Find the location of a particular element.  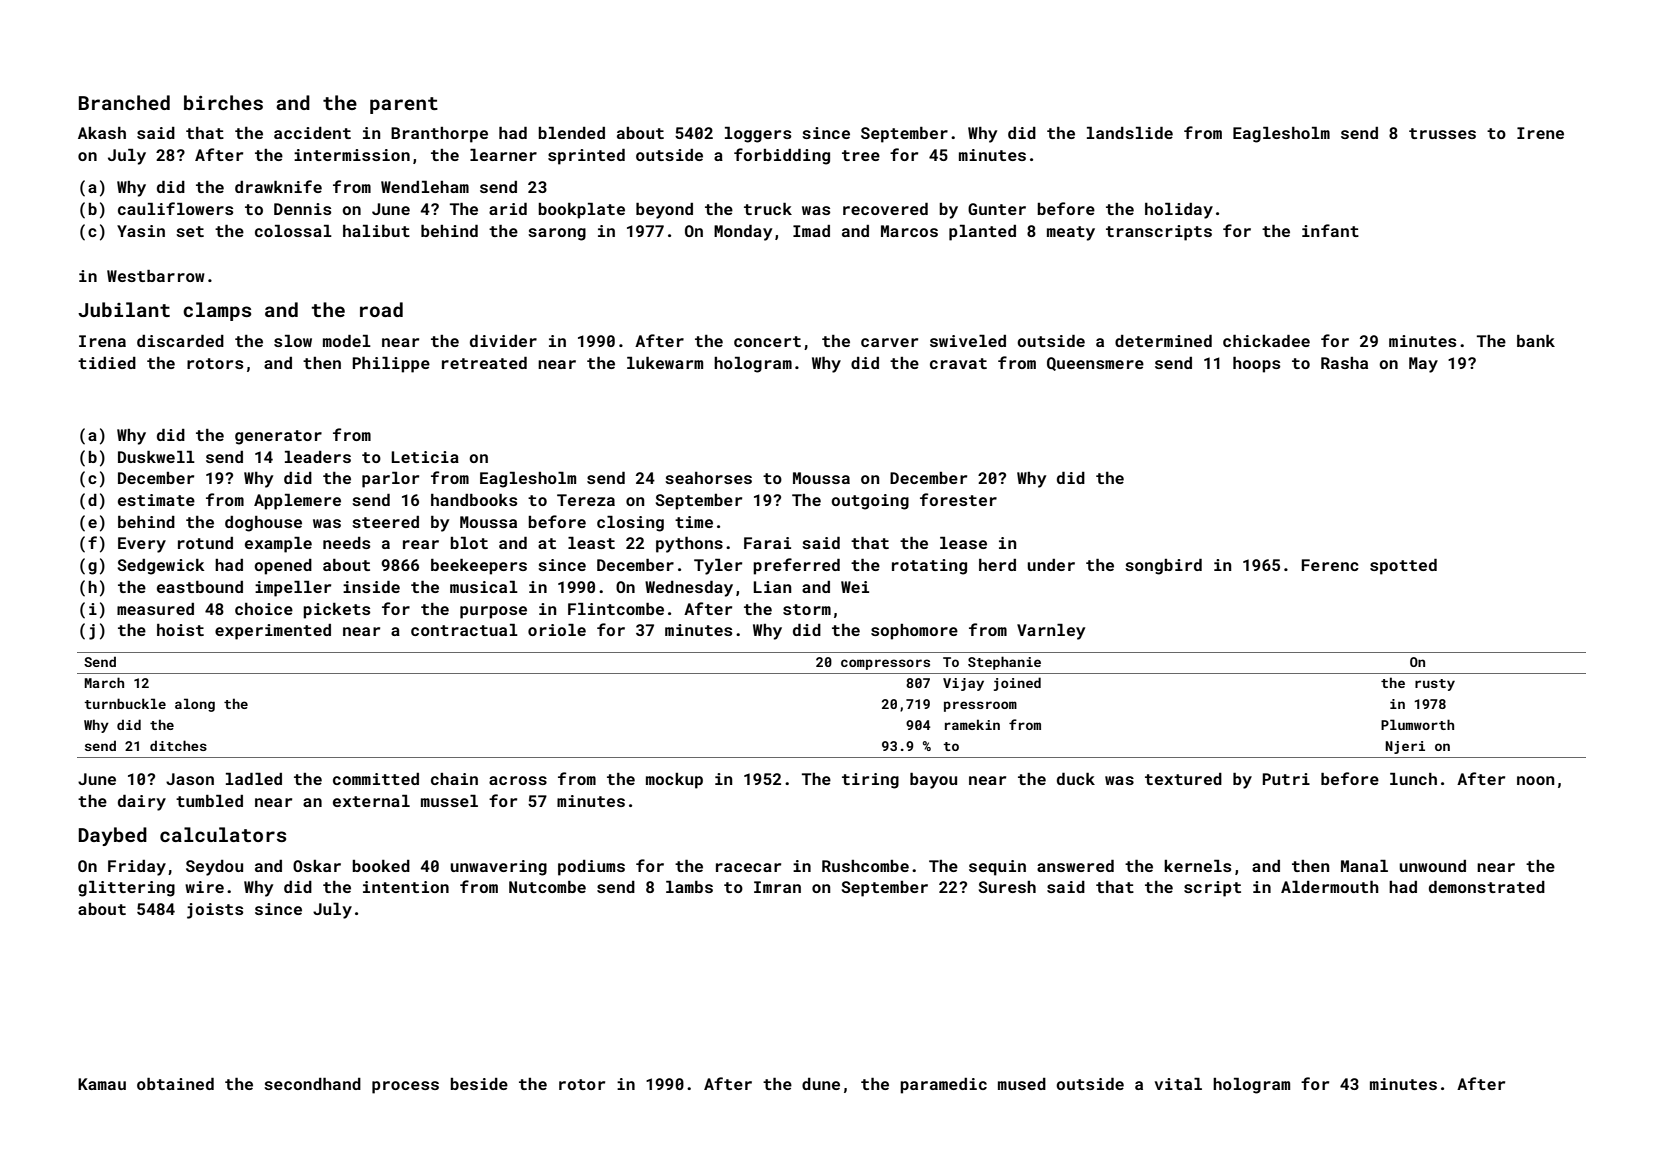

secondhand is located at coordinates (312, 1084).
